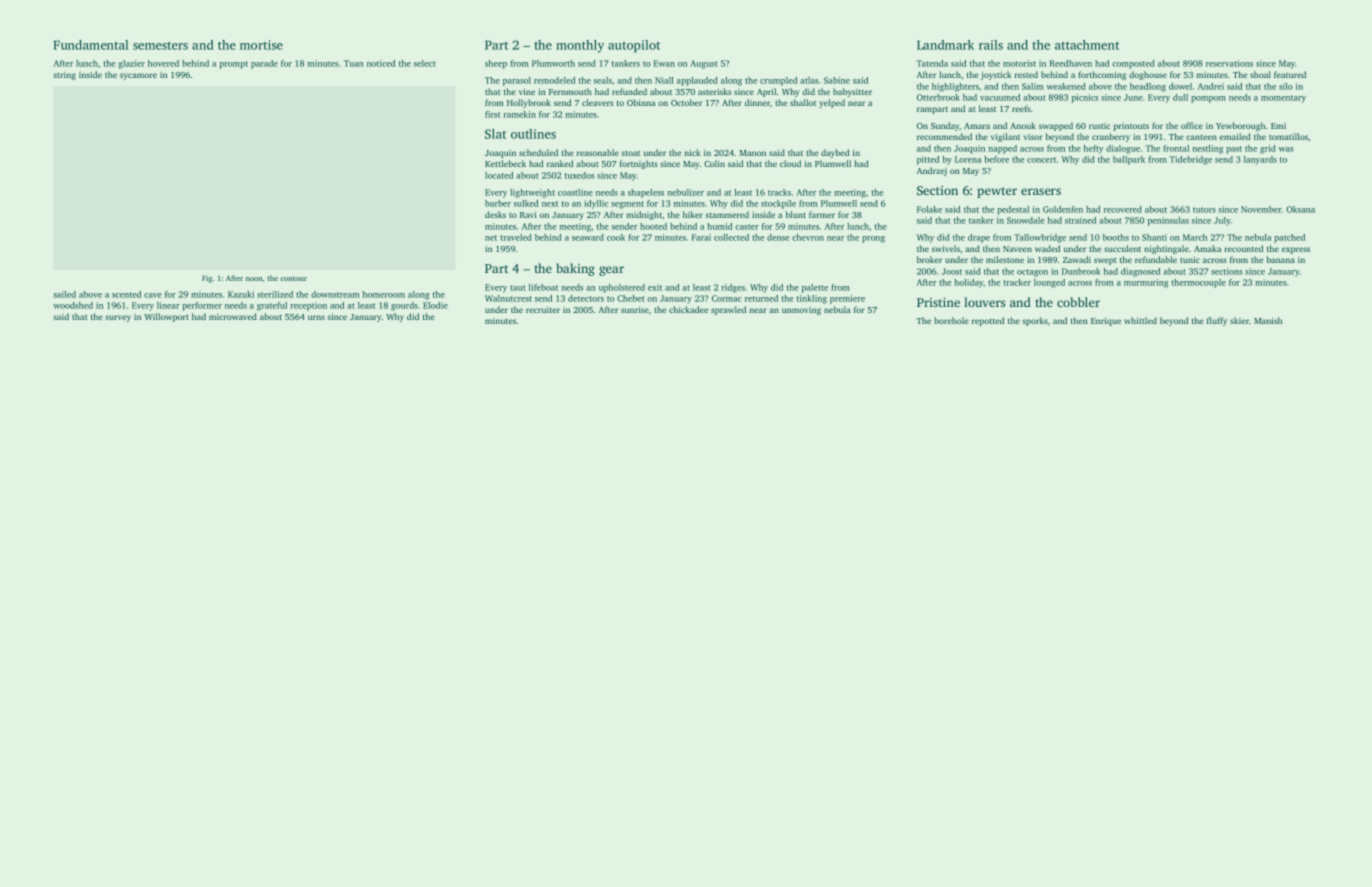 The width and height of the document is (1372, 887). What do you see at coordinates (588, 237) in the document?
I see `seaward` at bounding box center [588, 237].
